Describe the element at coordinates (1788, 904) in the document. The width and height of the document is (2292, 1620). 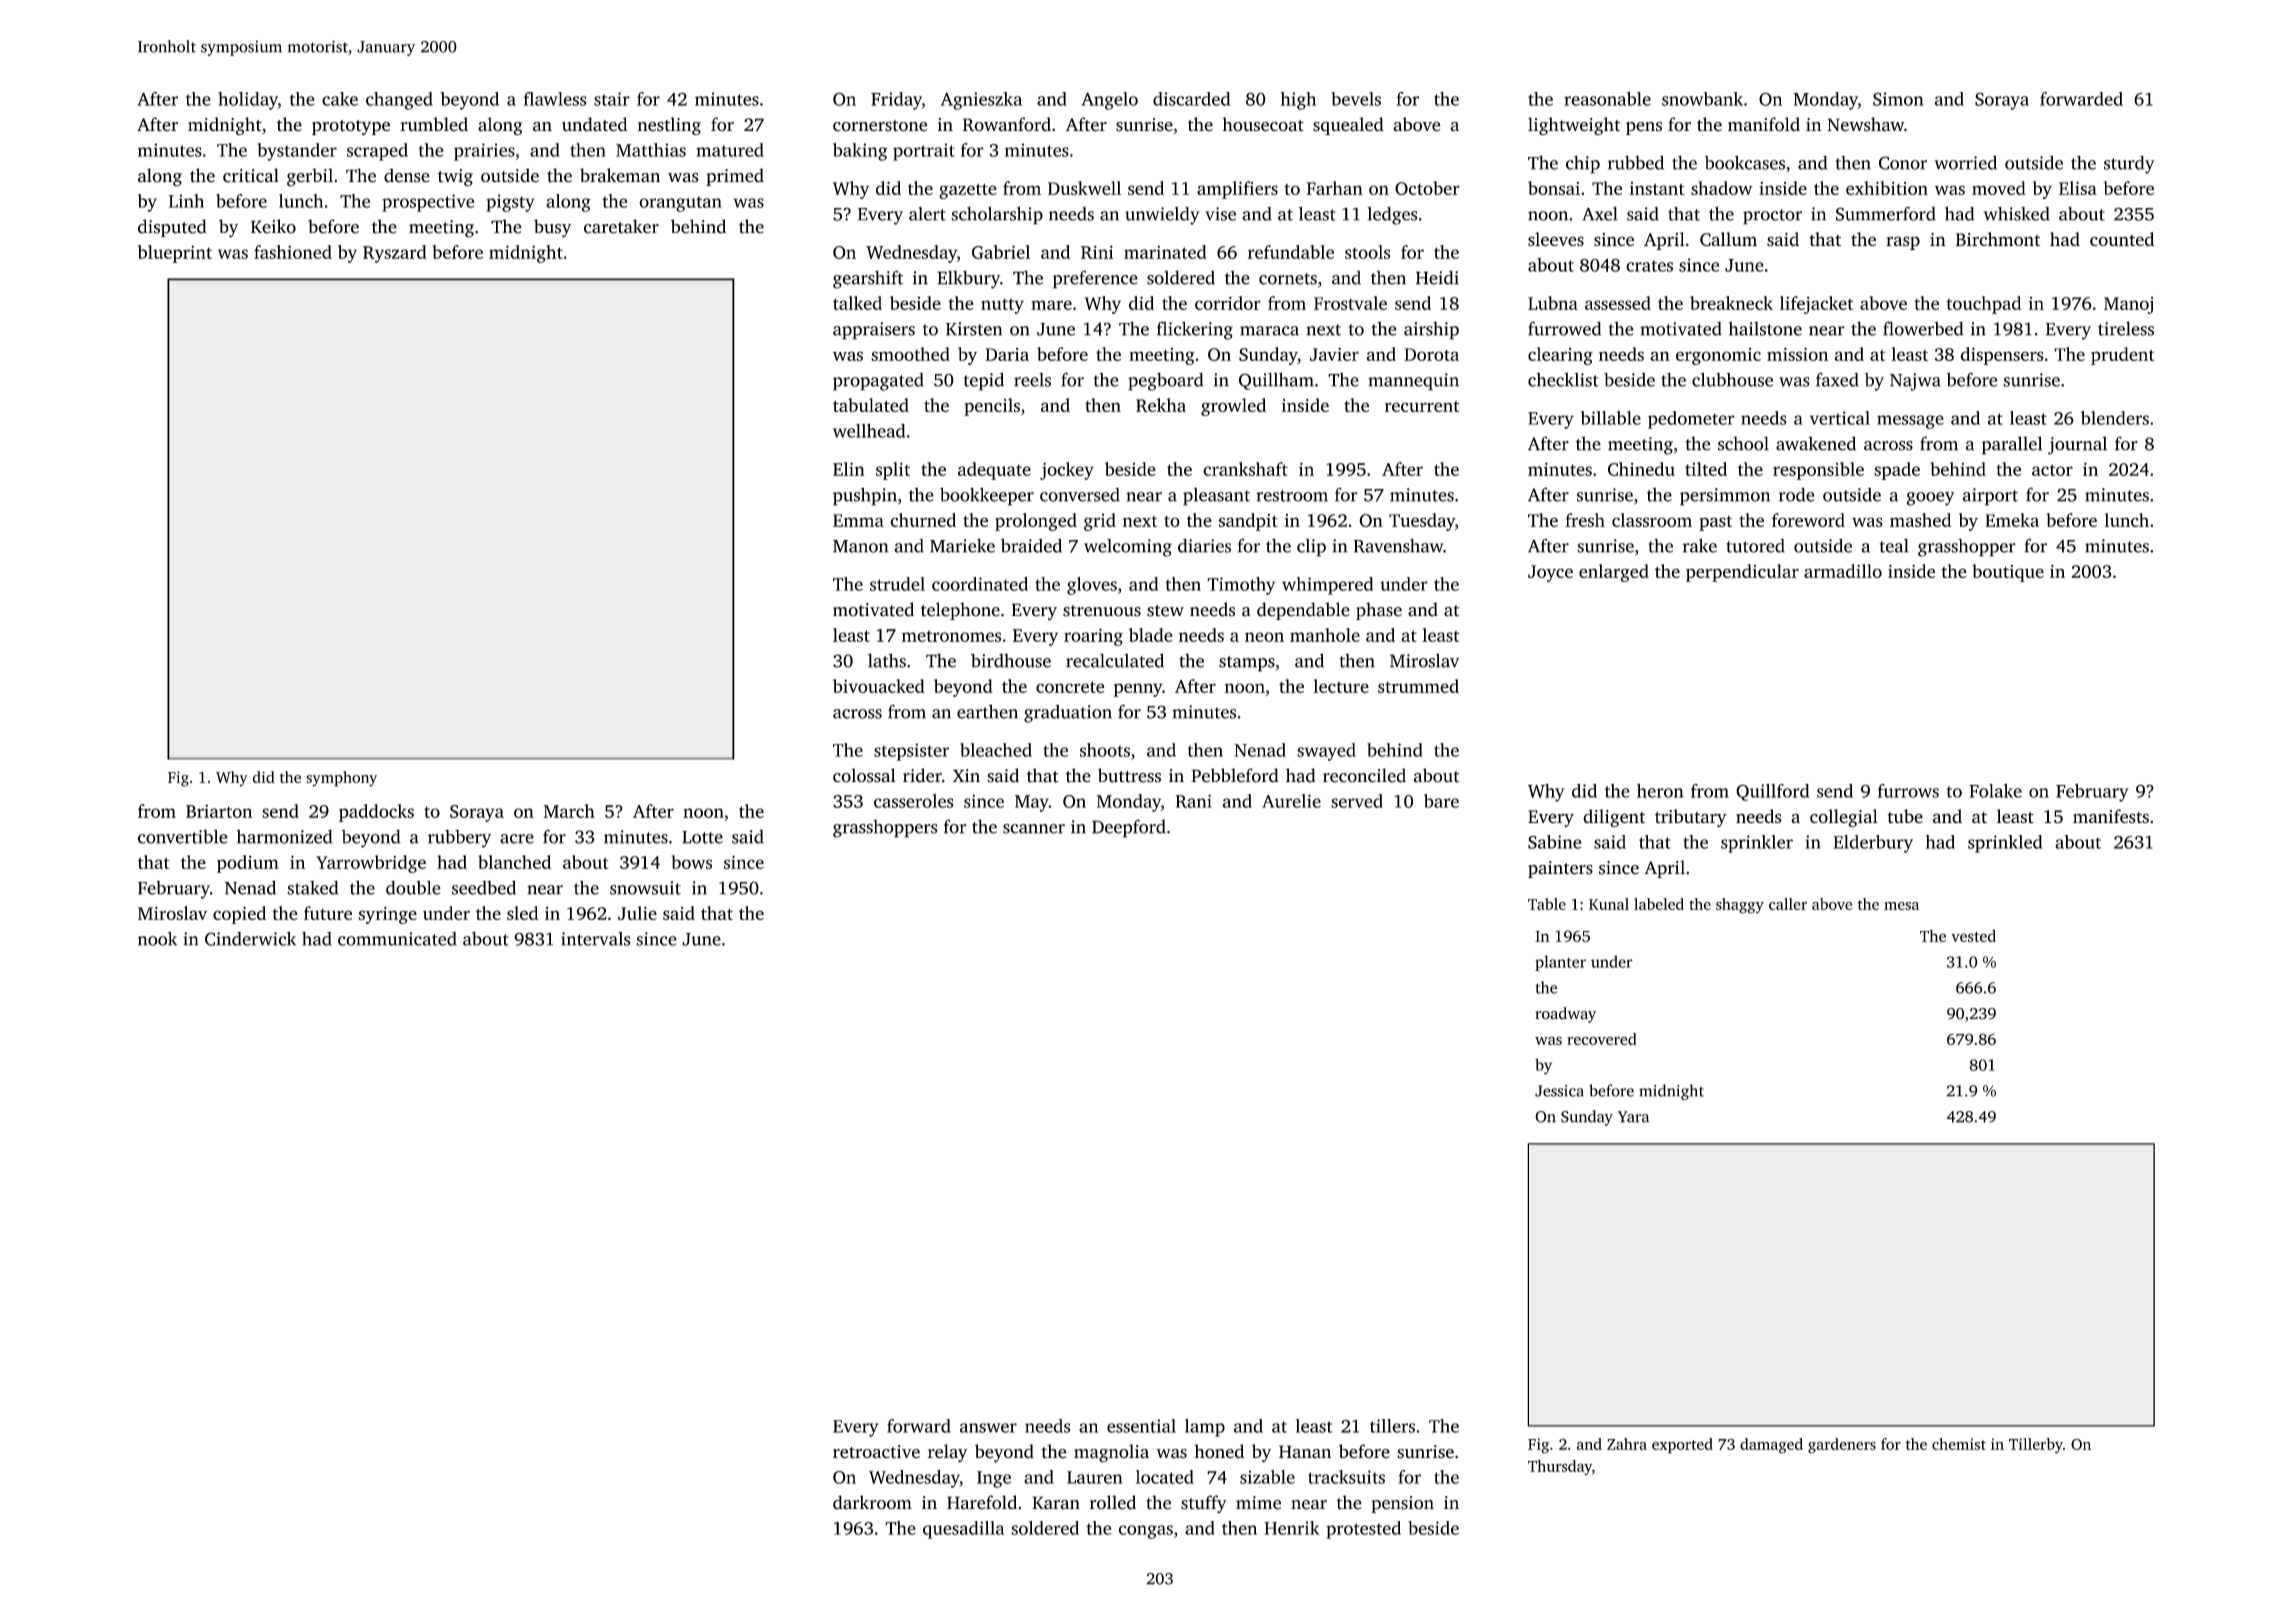
I see `caller` at that location.
